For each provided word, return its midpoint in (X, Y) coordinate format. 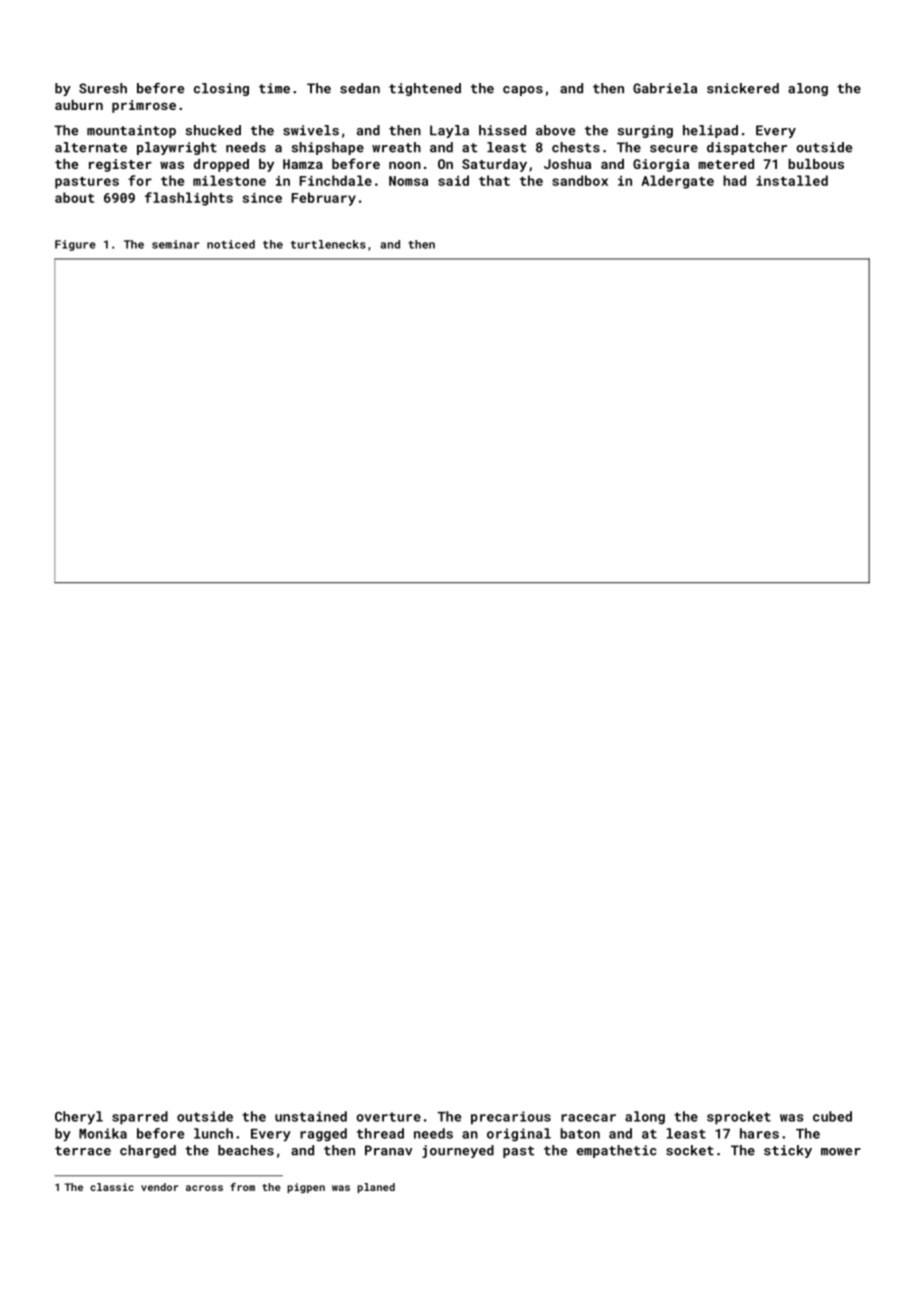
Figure (75, 245)
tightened (425, 89)
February (323, 199)
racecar (588, 1118)
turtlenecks (328, 244)
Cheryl (79, 1118)
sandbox (580, 180)
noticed (231, 244)
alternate (91, 147)
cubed (832, 1116)
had (734, 180)
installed (792, 180)
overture (388, 1117)
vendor (159, 1187)
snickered (743, 88)
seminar (175, 244)
